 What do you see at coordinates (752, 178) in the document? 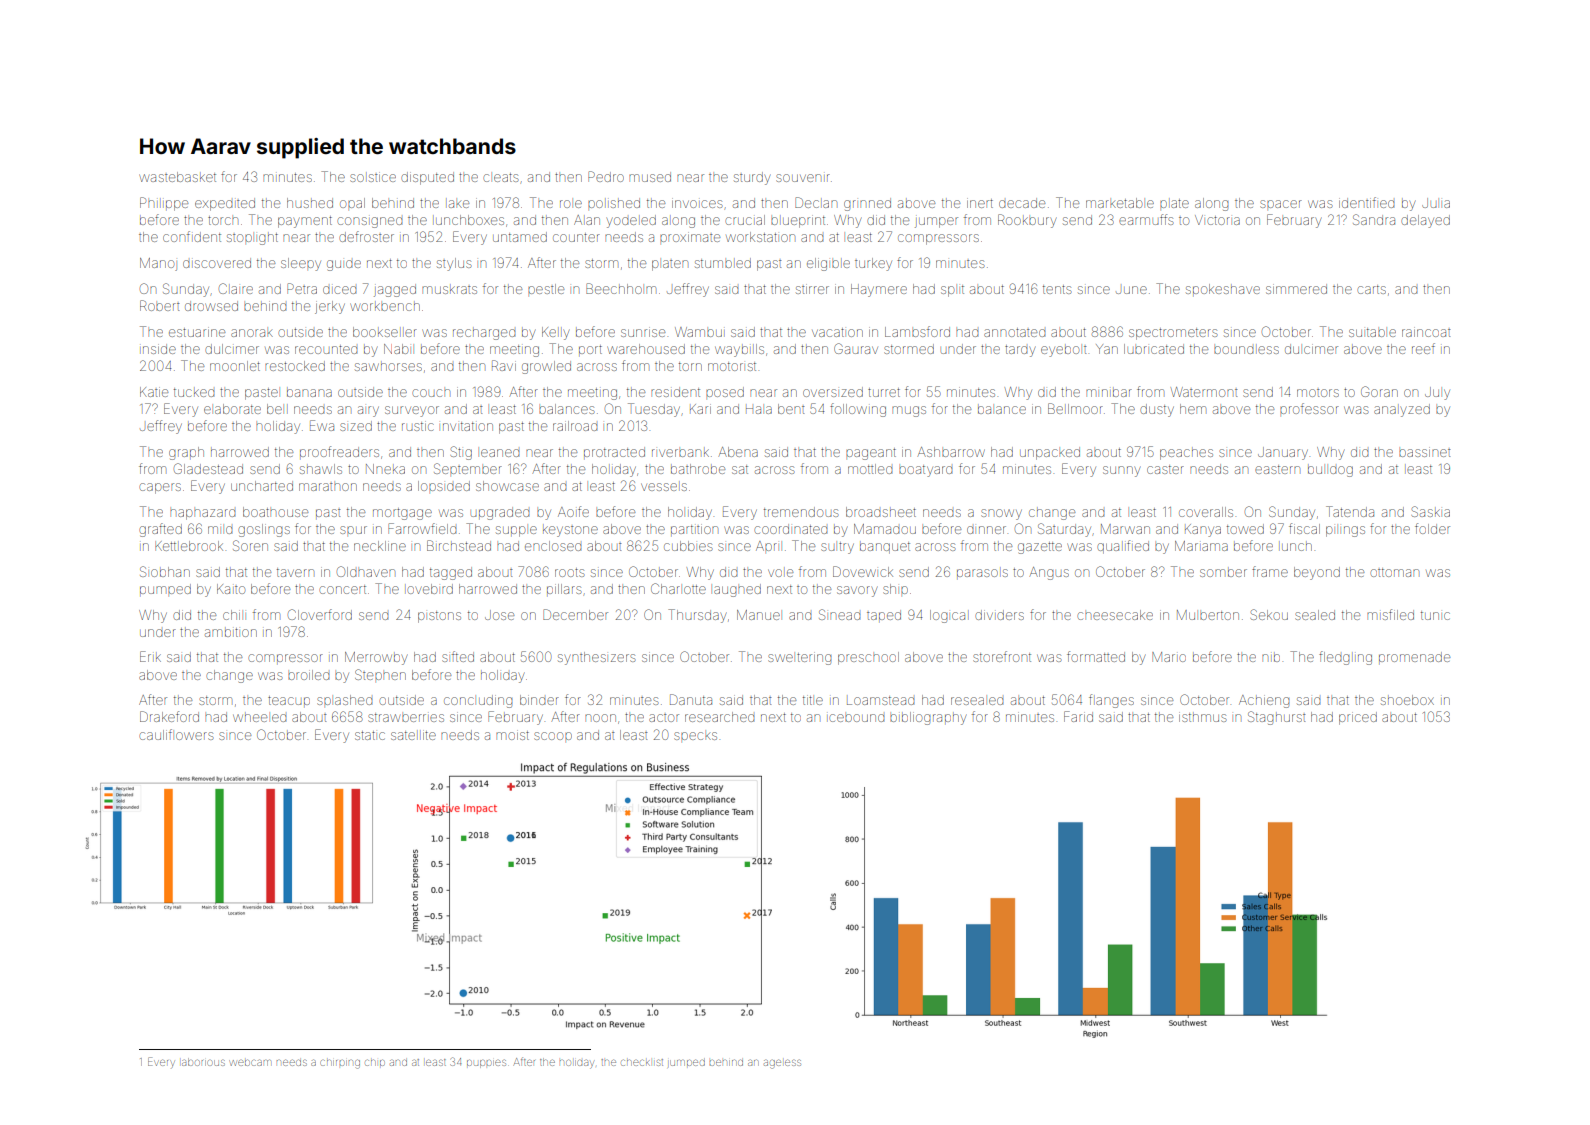
I see `sturdy` at bounding box center [752, 178].
